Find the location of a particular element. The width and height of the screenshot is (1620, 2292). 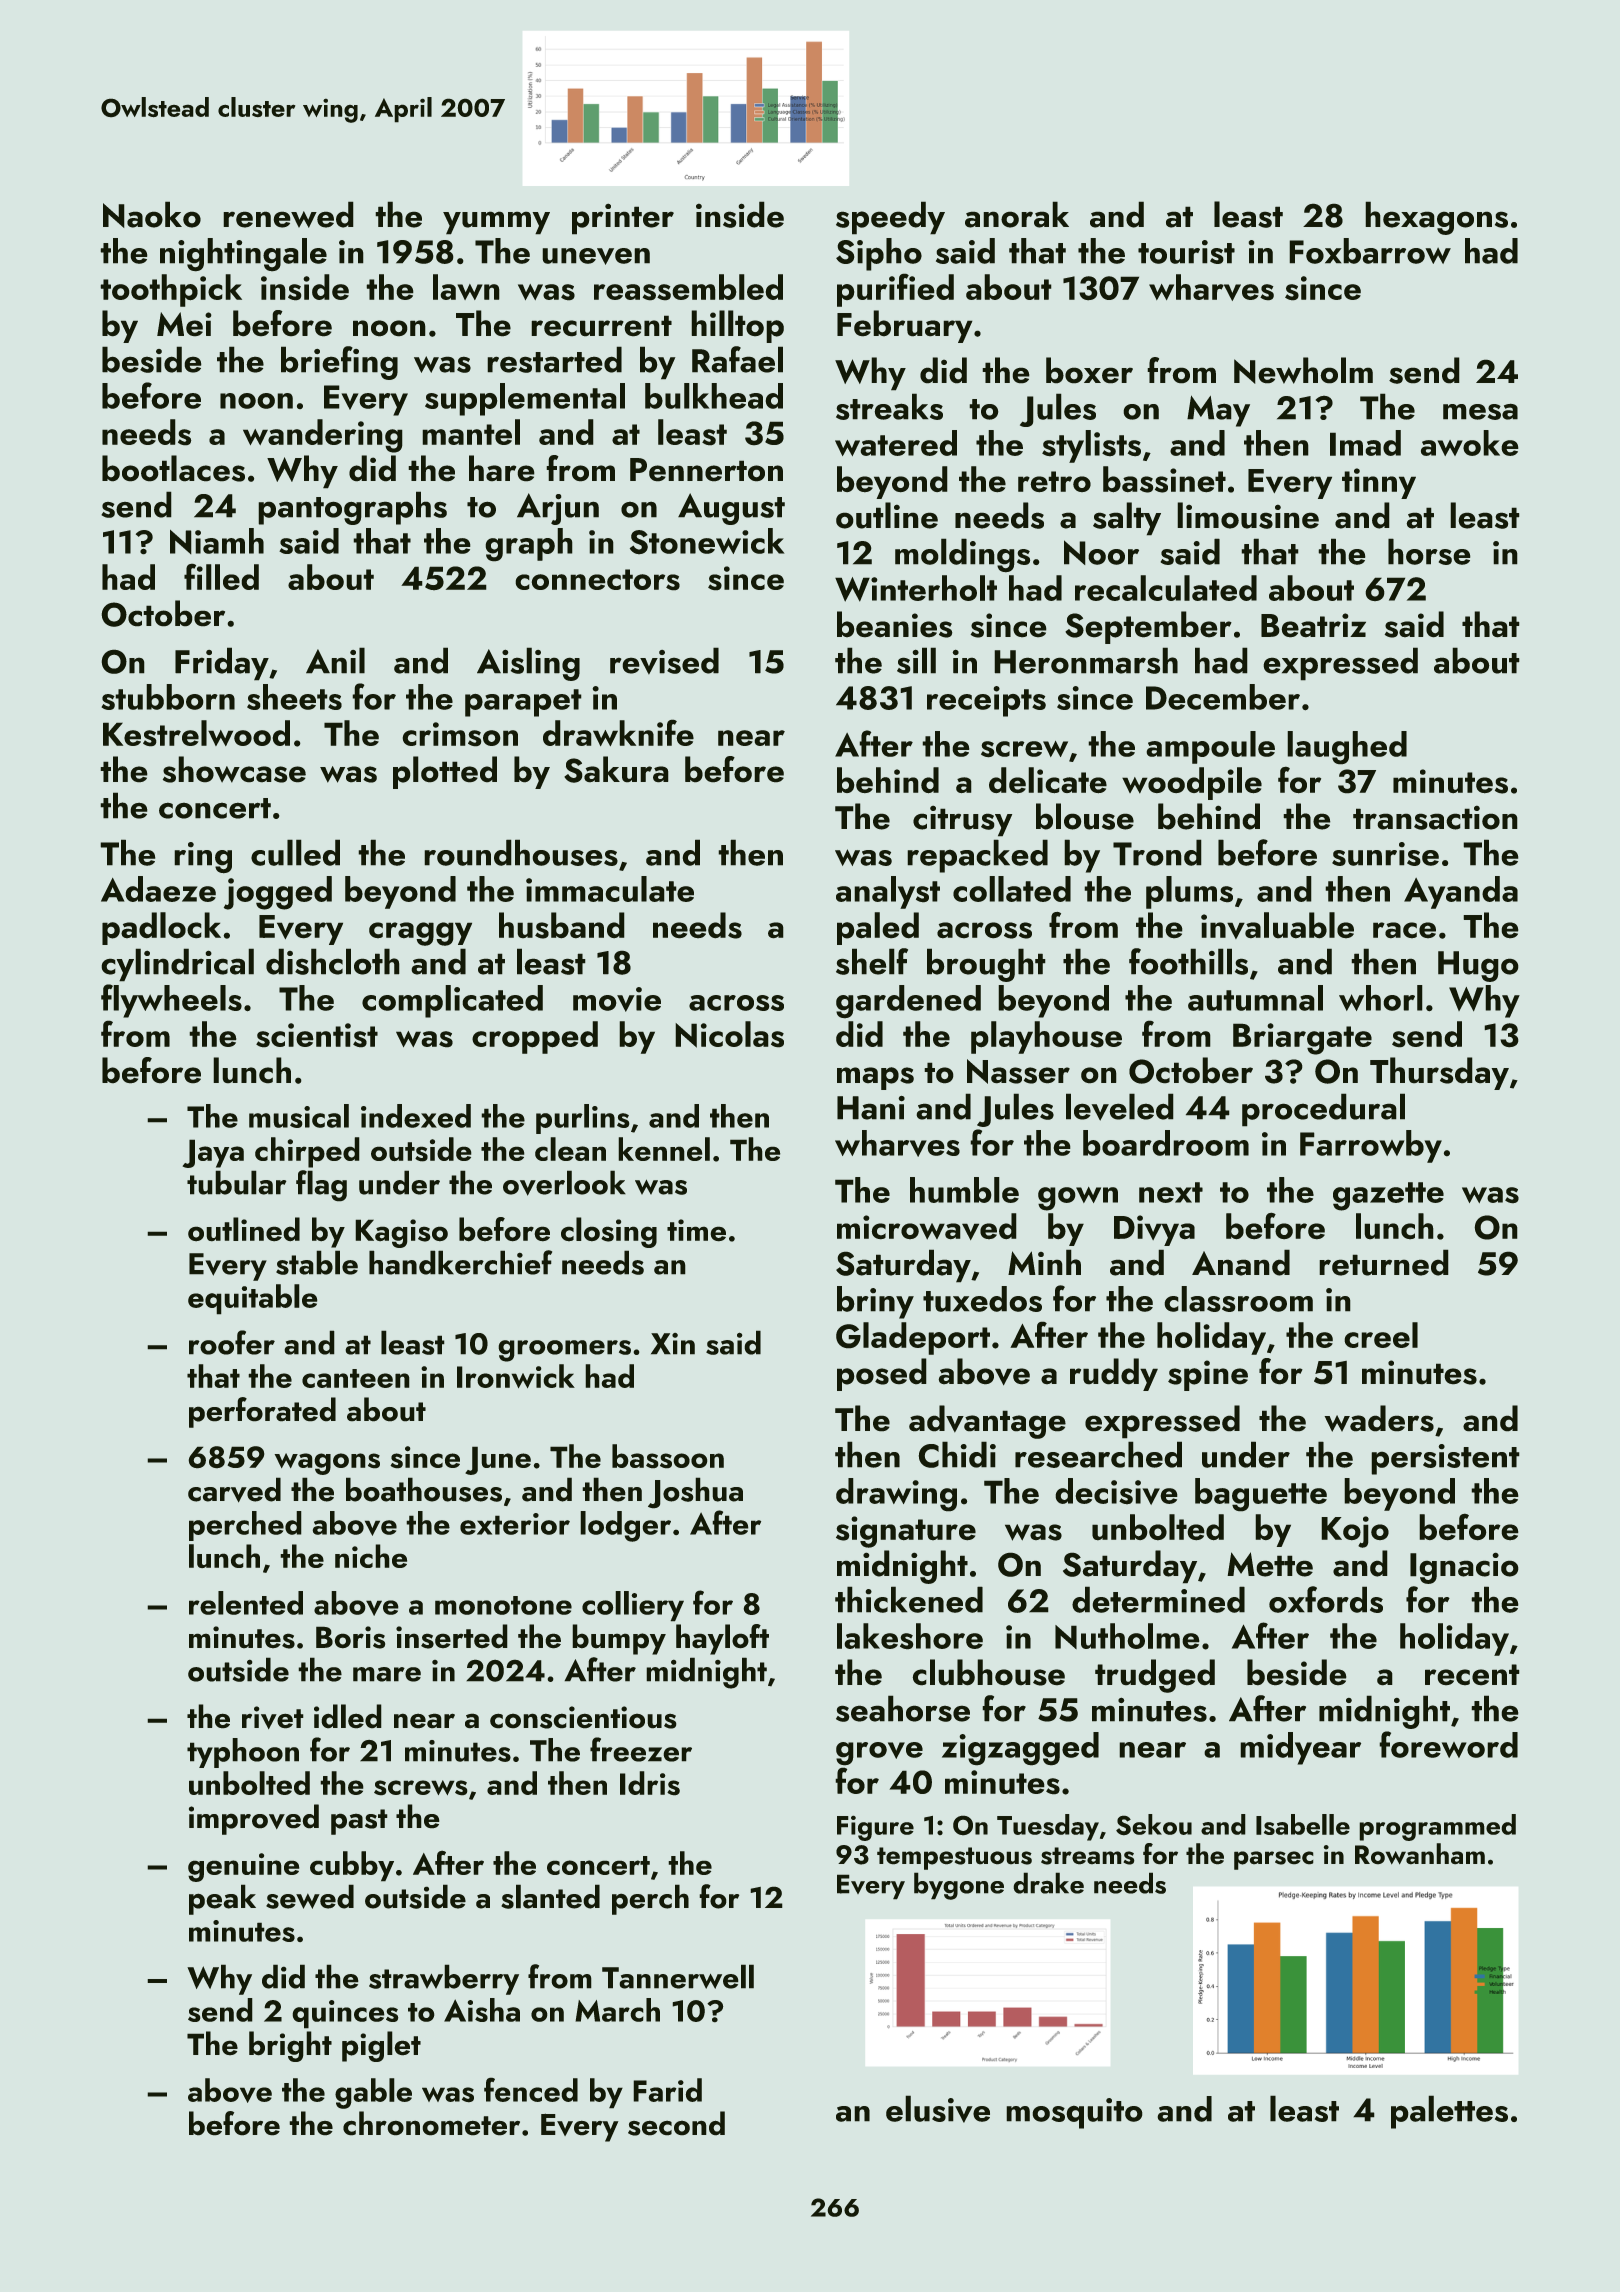

lawn is located at coordinates (466, 287).
